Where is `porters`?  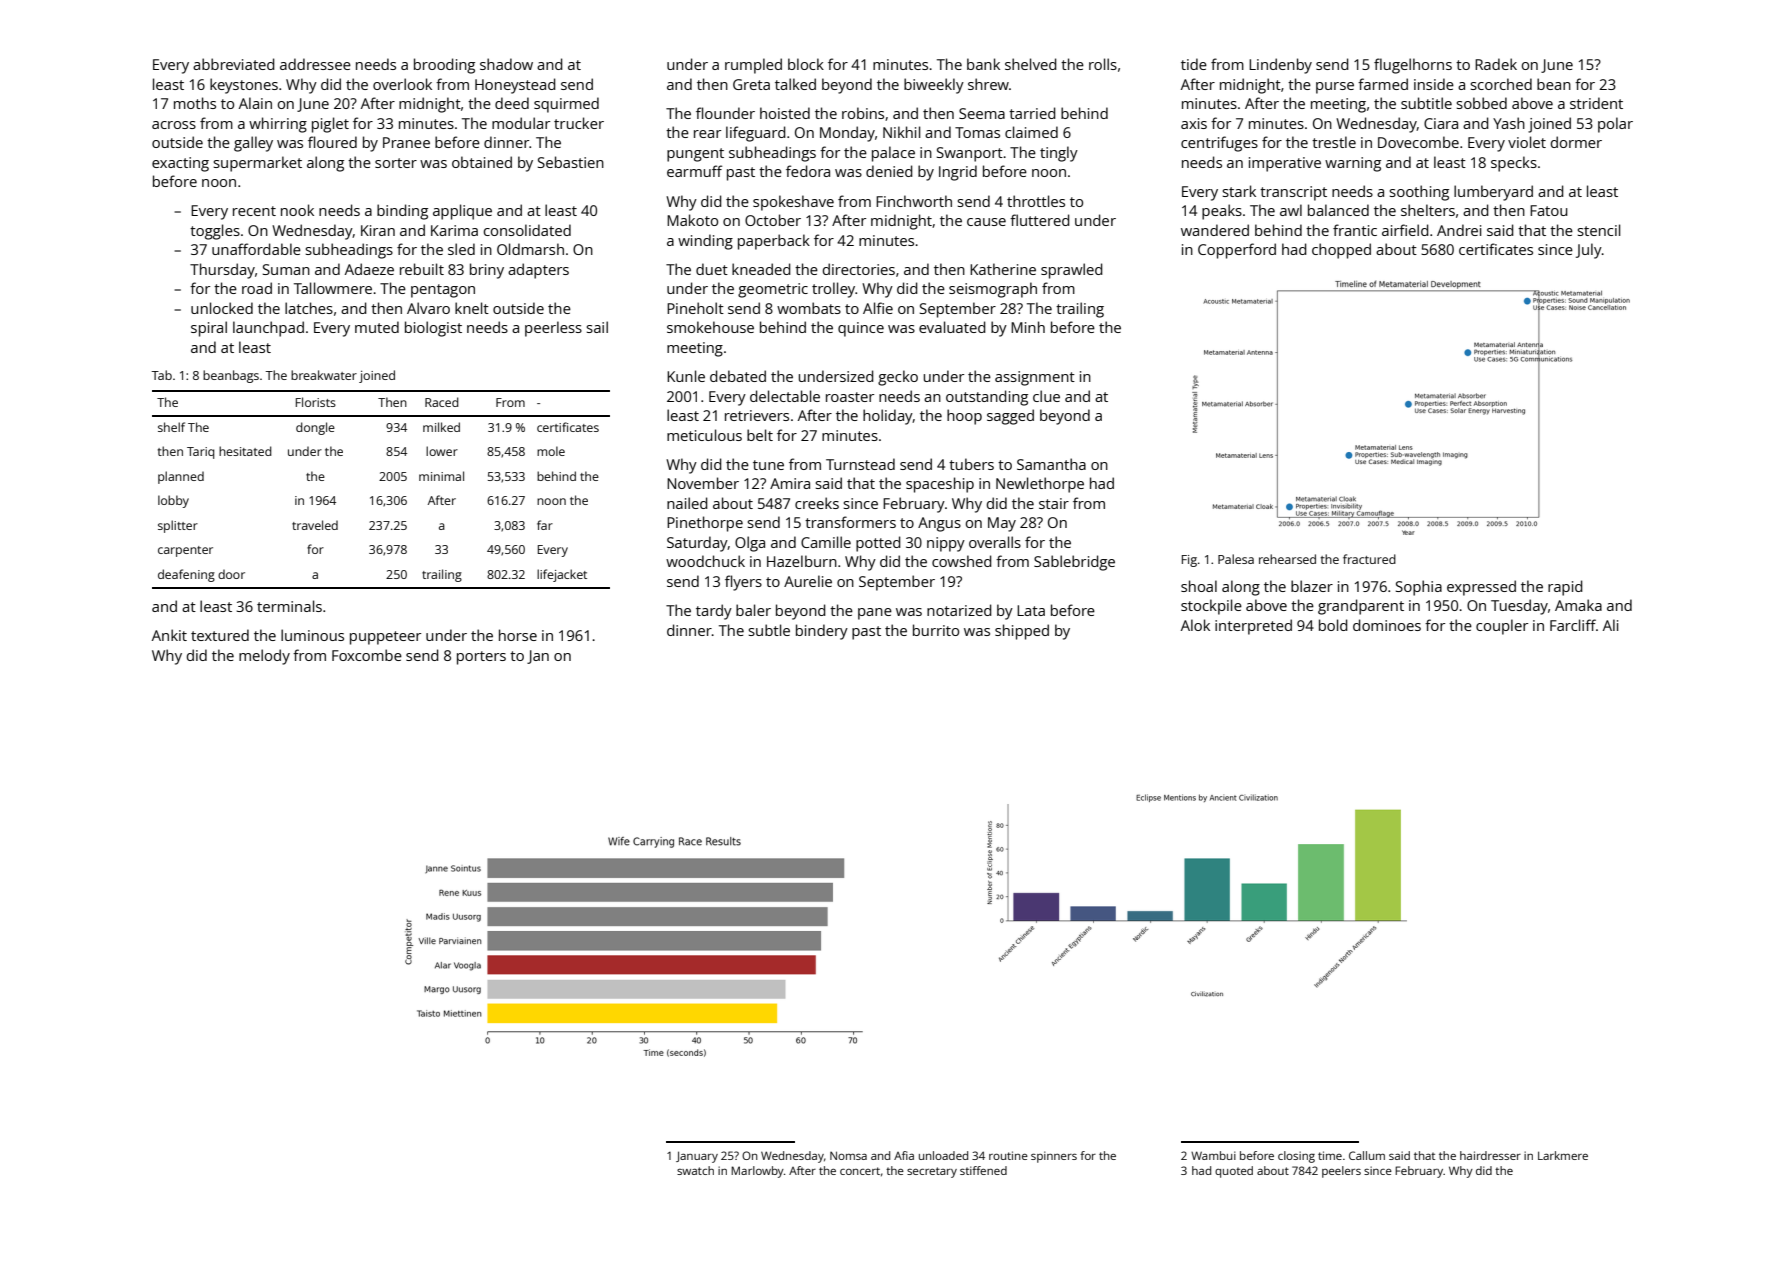
porters is located at coordinates (481, 658).
